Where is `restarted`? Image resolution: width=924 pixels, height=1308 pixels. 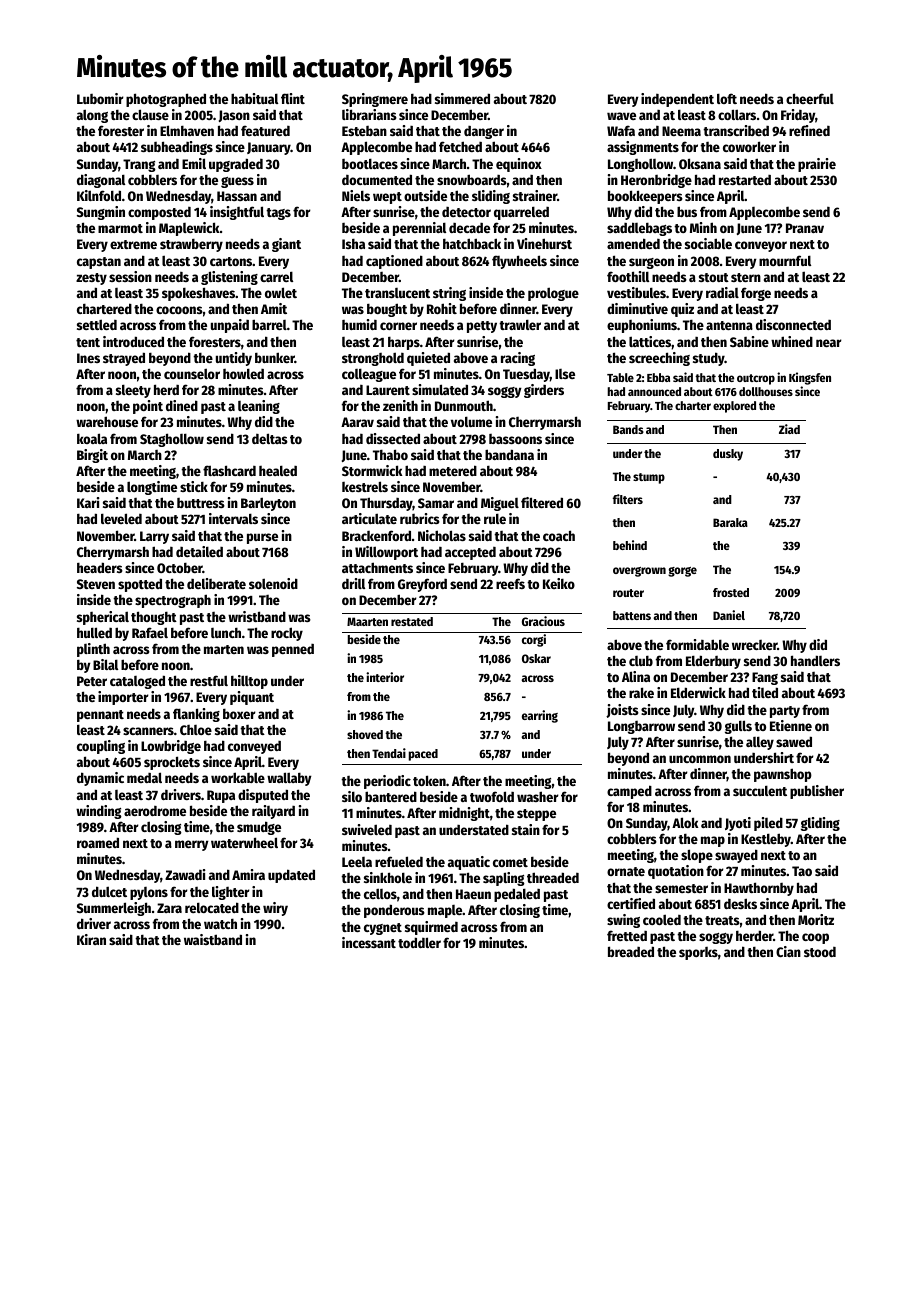 restarted is located at coordinates (745, 180).
